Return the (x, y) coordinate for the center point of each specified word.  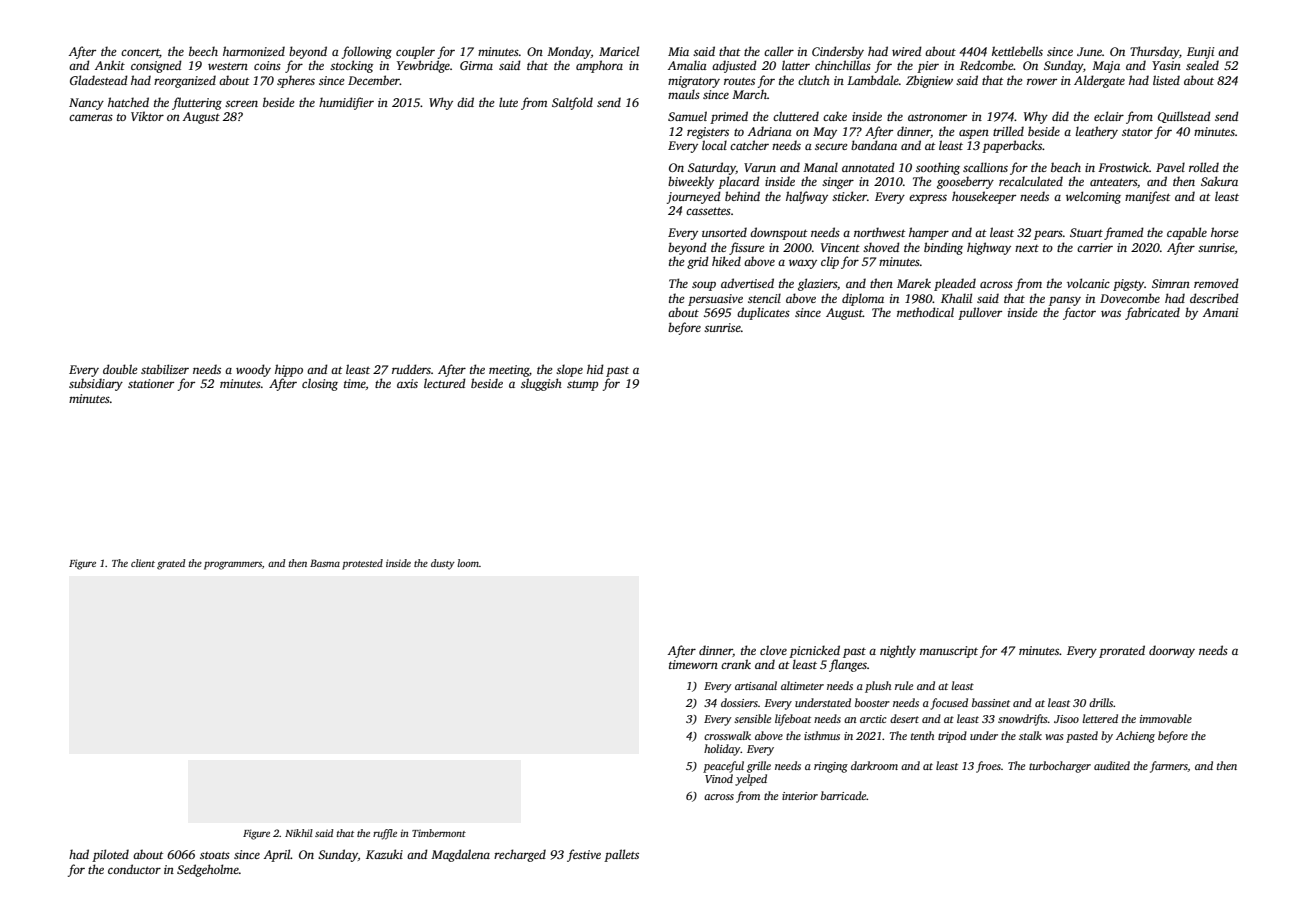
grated (171, 564)
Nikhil (299, 833)
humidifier (346, 103)
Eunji (1200, 53)
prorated (1122, 651)
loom (468, 563)
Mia (678, 51)
